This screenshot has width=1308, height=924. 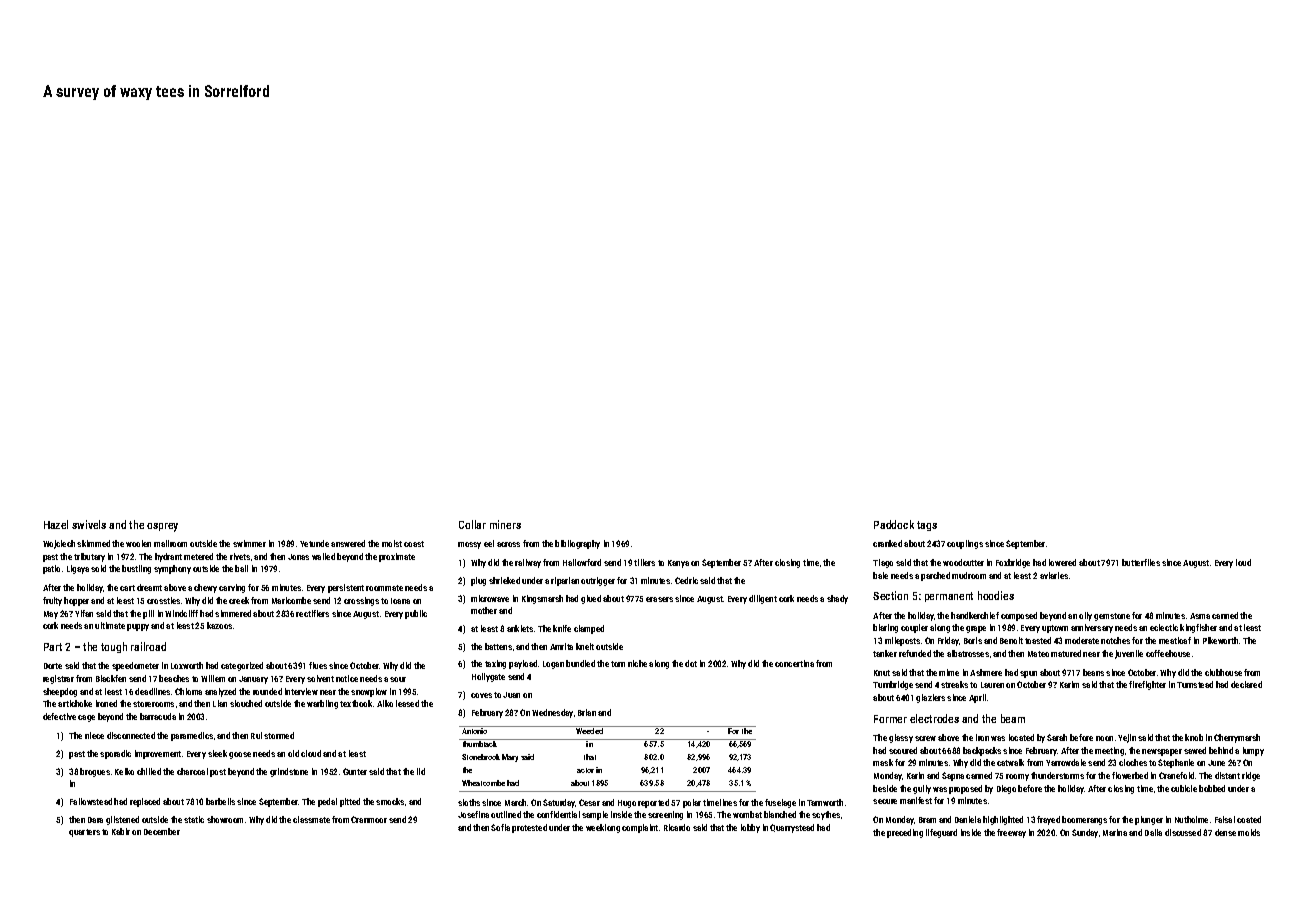 I want to click on beam, so click(x=1013, y=718).
